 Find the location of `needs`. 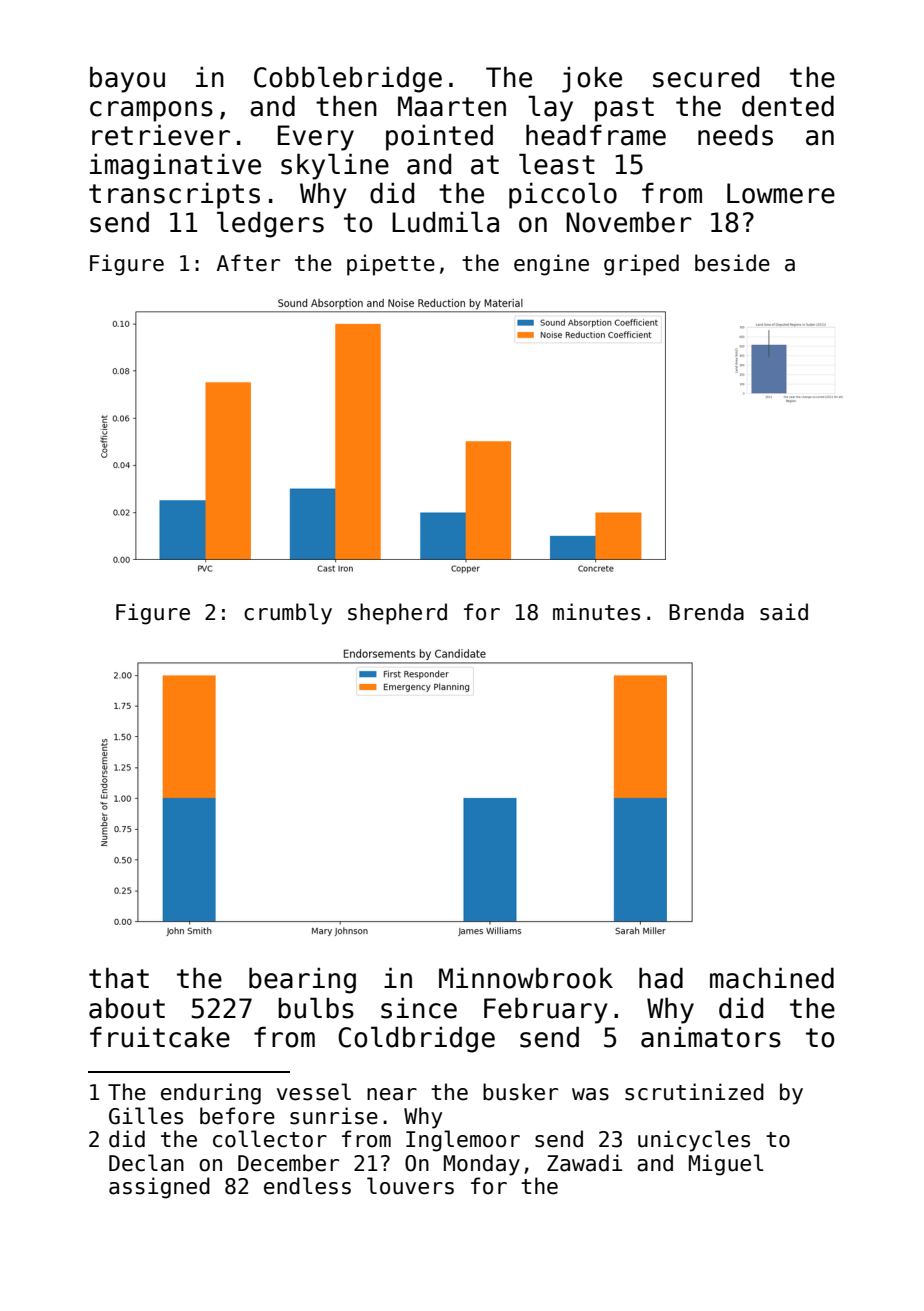

needs is located at coordinates (735, 135).
